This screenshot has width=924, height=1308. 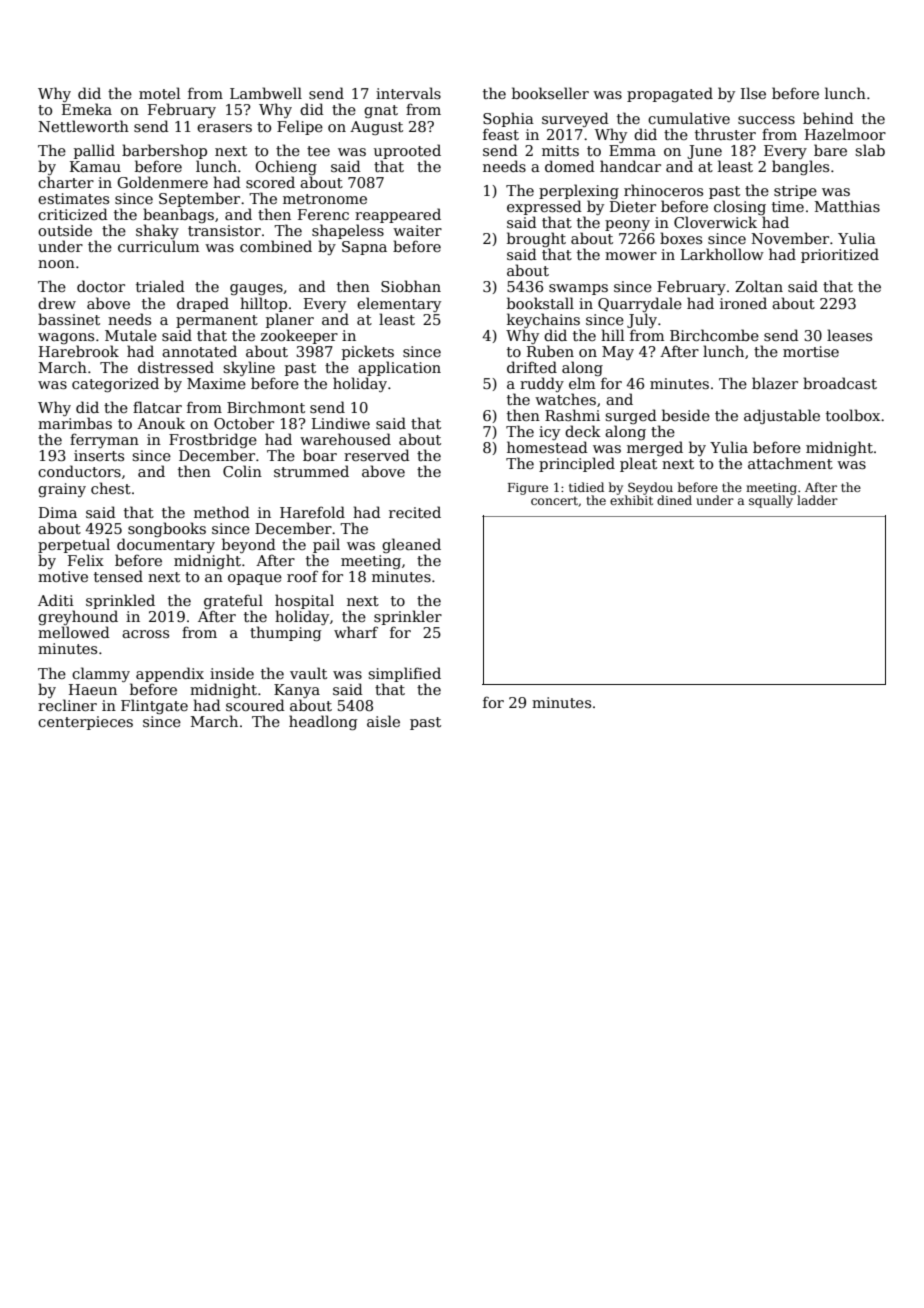 I want to click on curriculum, so click(x=158, y=246).
